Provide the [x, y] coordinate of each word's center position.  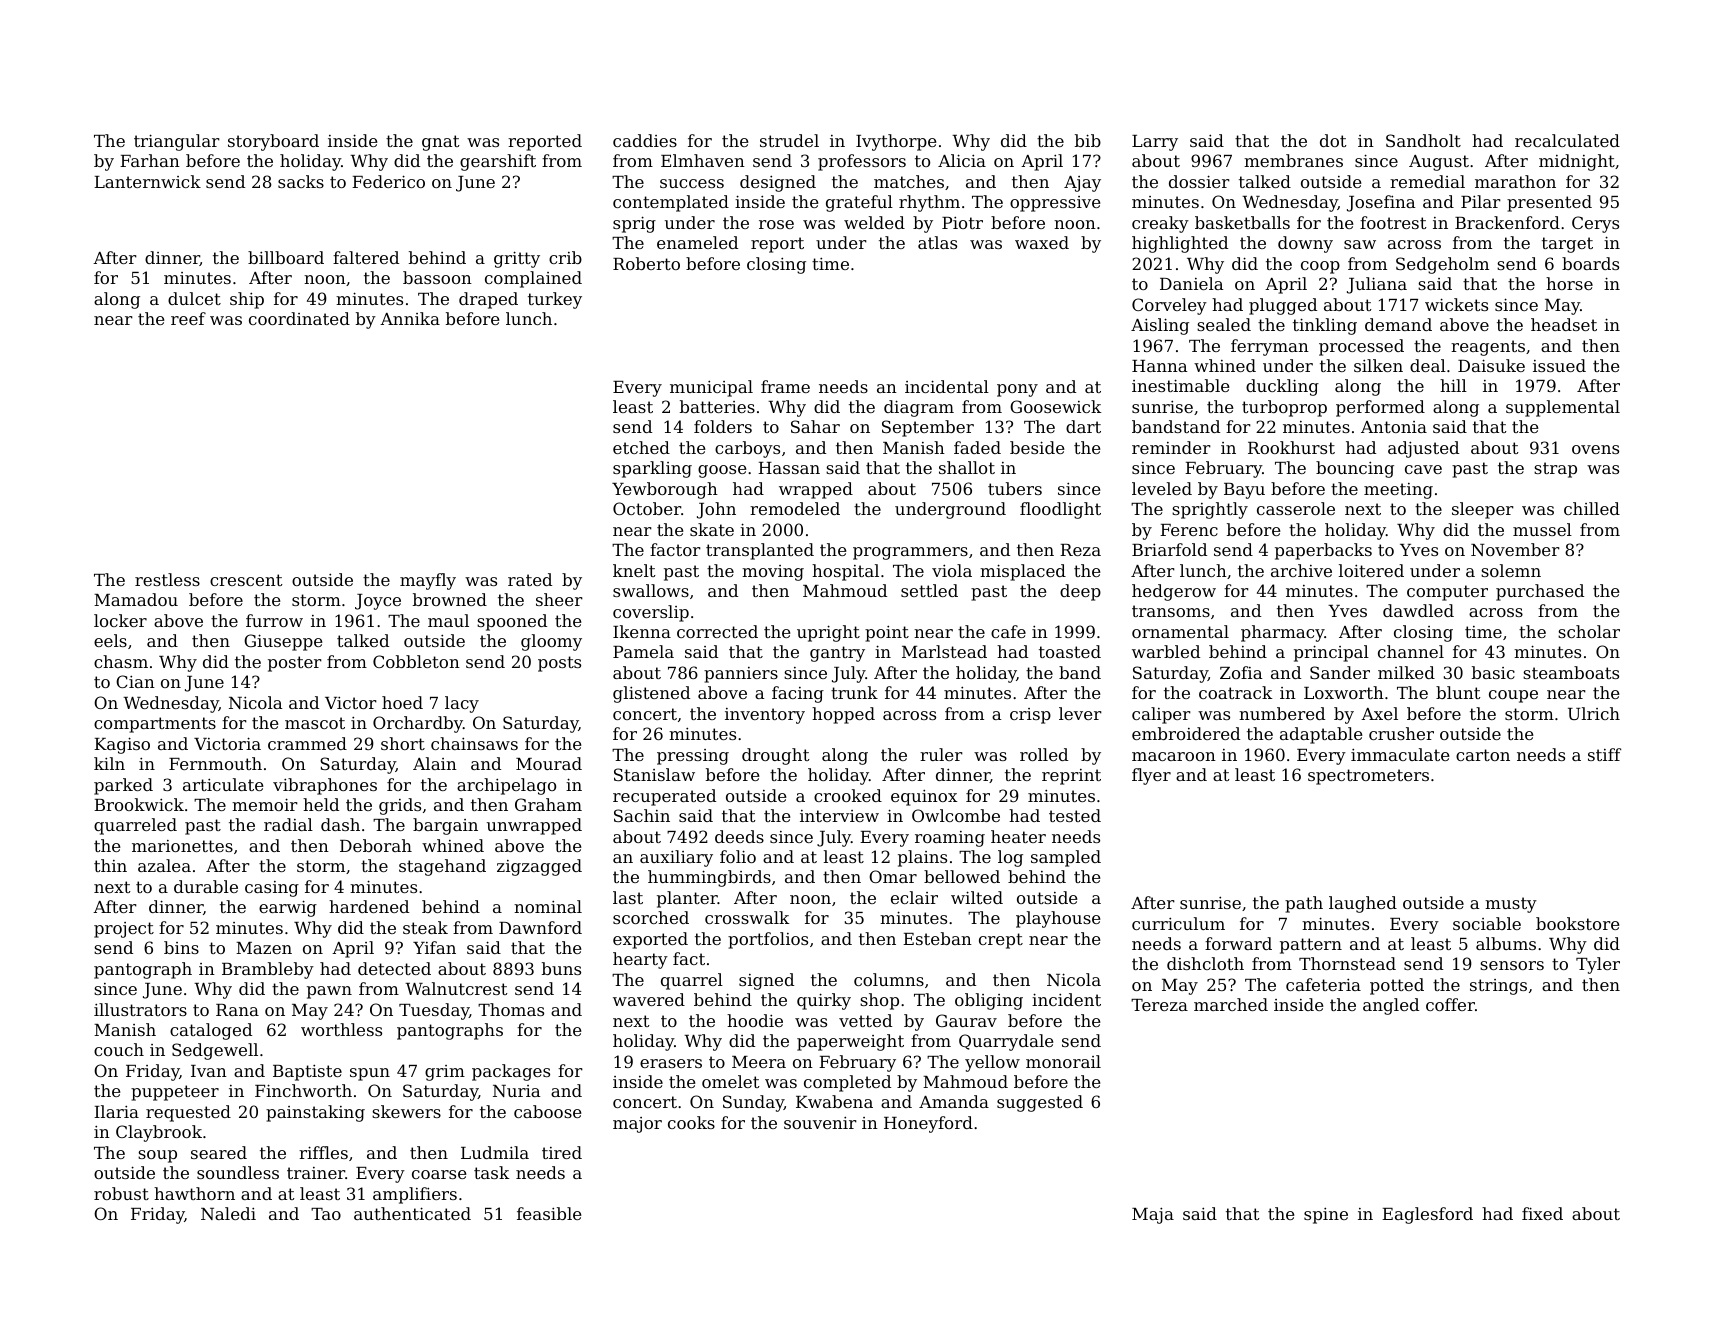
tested [1075, 815]
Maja [1153, 1215]
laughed [1363, 904]
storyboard [273, 142]
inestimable [1181, 385]
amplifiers [415, 1195]
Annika [410, 318]
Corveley [1169, 306]
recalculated [1567, 140]
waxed [1042, 242]
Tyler [1598, 965]
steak [425, 927]
